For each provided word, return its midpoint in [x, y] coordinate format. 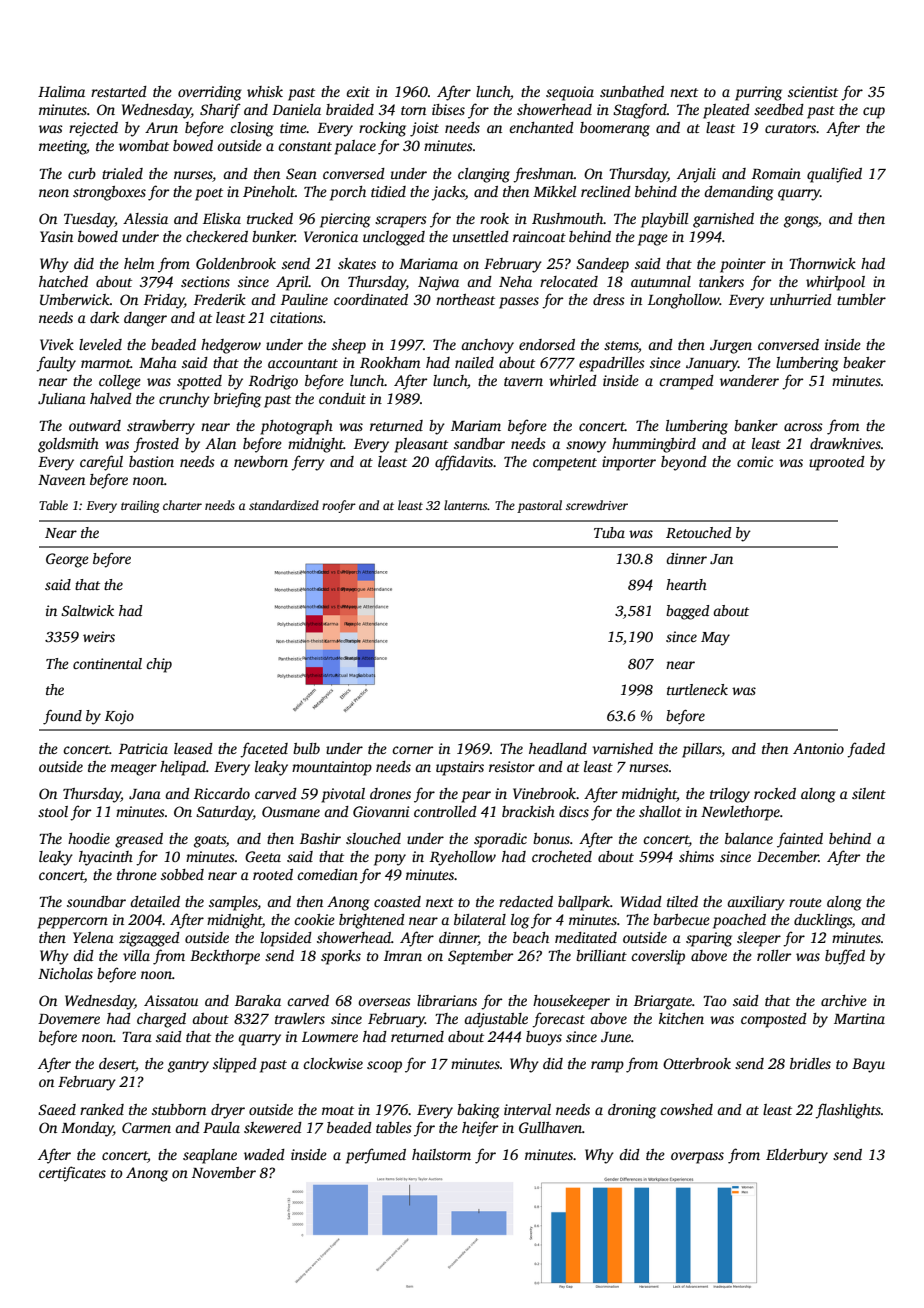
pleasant [421, 445]
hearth [686, 584]
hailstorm [441, 1154]
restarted [119, 91]
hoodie [89, 838]
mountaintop [332, 768]
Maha [158, 362]
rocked [775, 793]
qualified [834, 175]
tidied [388, 191]
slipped [235, 1065]
